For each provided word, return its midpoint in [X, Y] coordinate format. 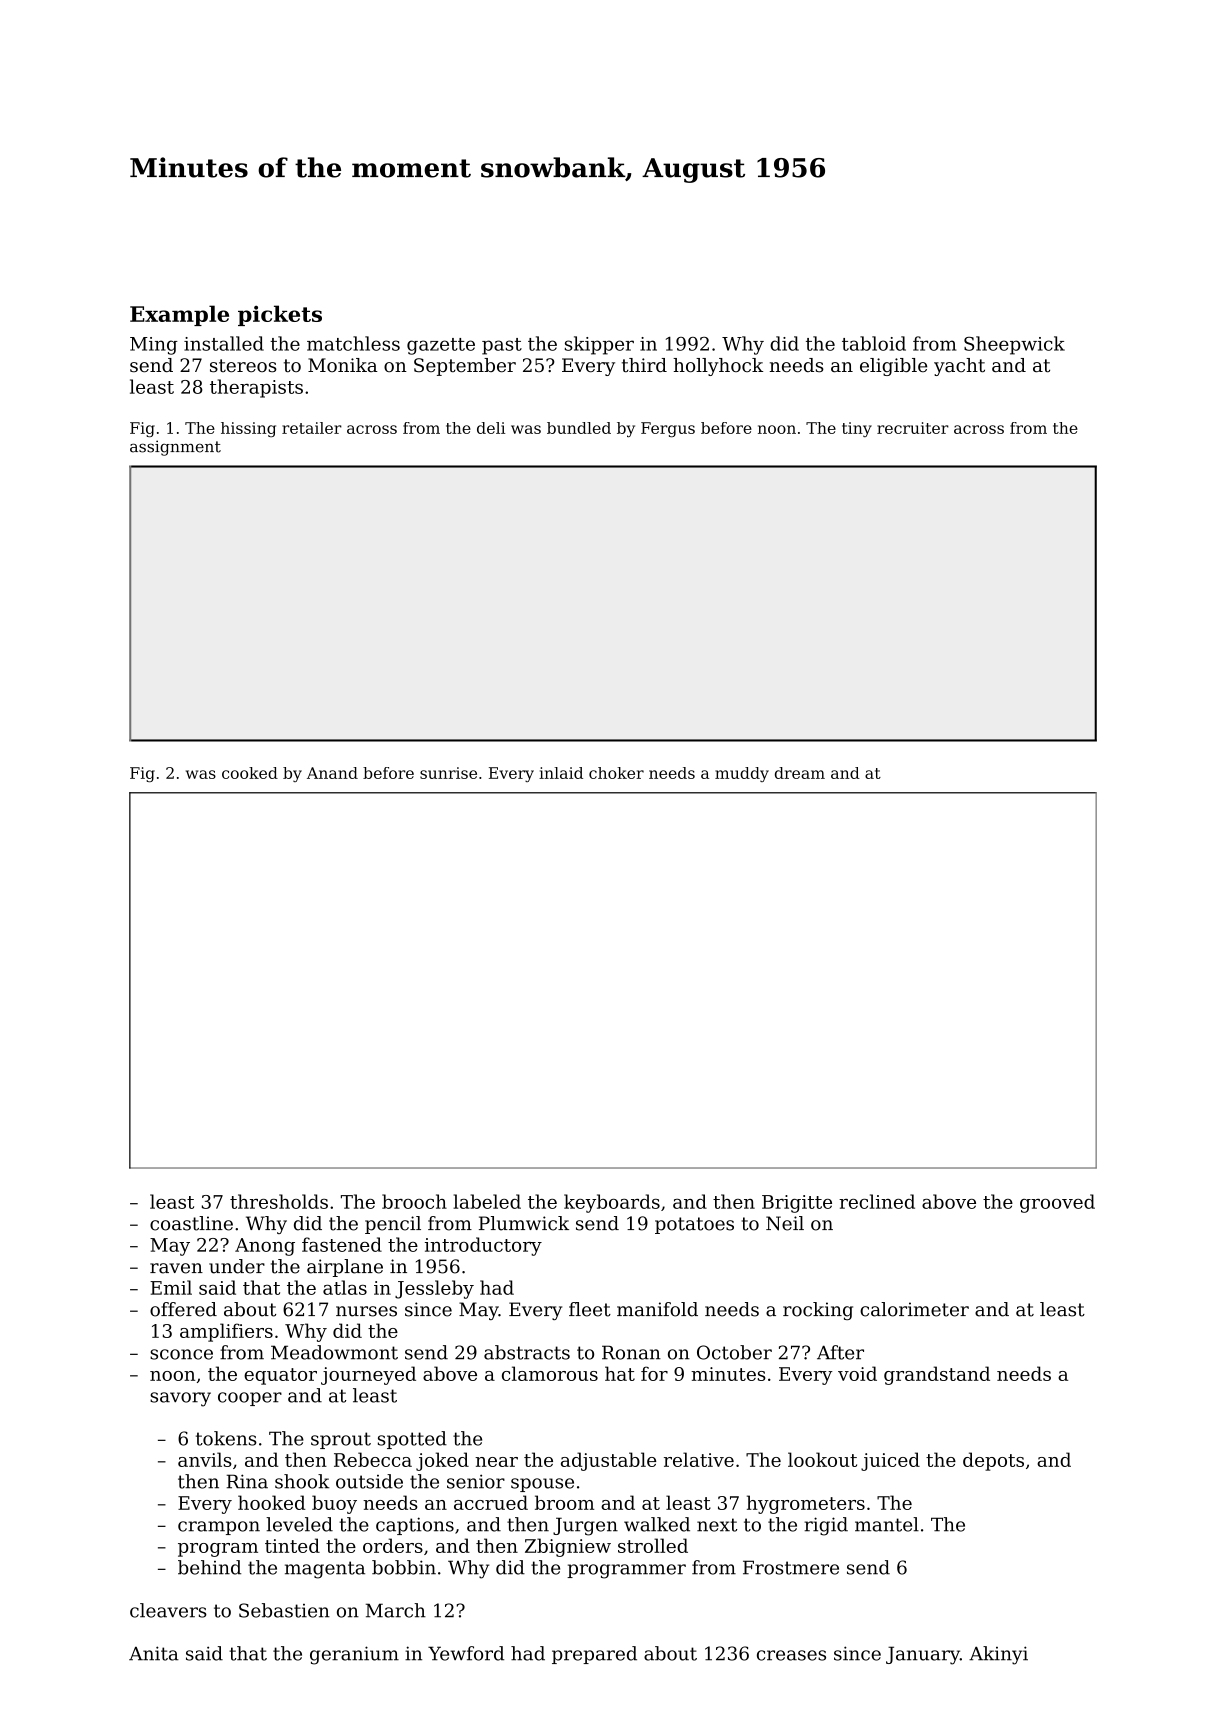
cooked [250, 773]
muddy [742, 774]
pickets [280, 315]
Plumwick [524, 1223]
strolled [653, 1545]
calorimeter [914, 1309]
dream [800, 773]
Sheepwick [1014, 345]
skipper [599, 345]
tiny [857, 429]
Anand [332, 773]
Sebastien [284, 1610]
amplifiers [226, 1332]
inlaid [561, 773]
